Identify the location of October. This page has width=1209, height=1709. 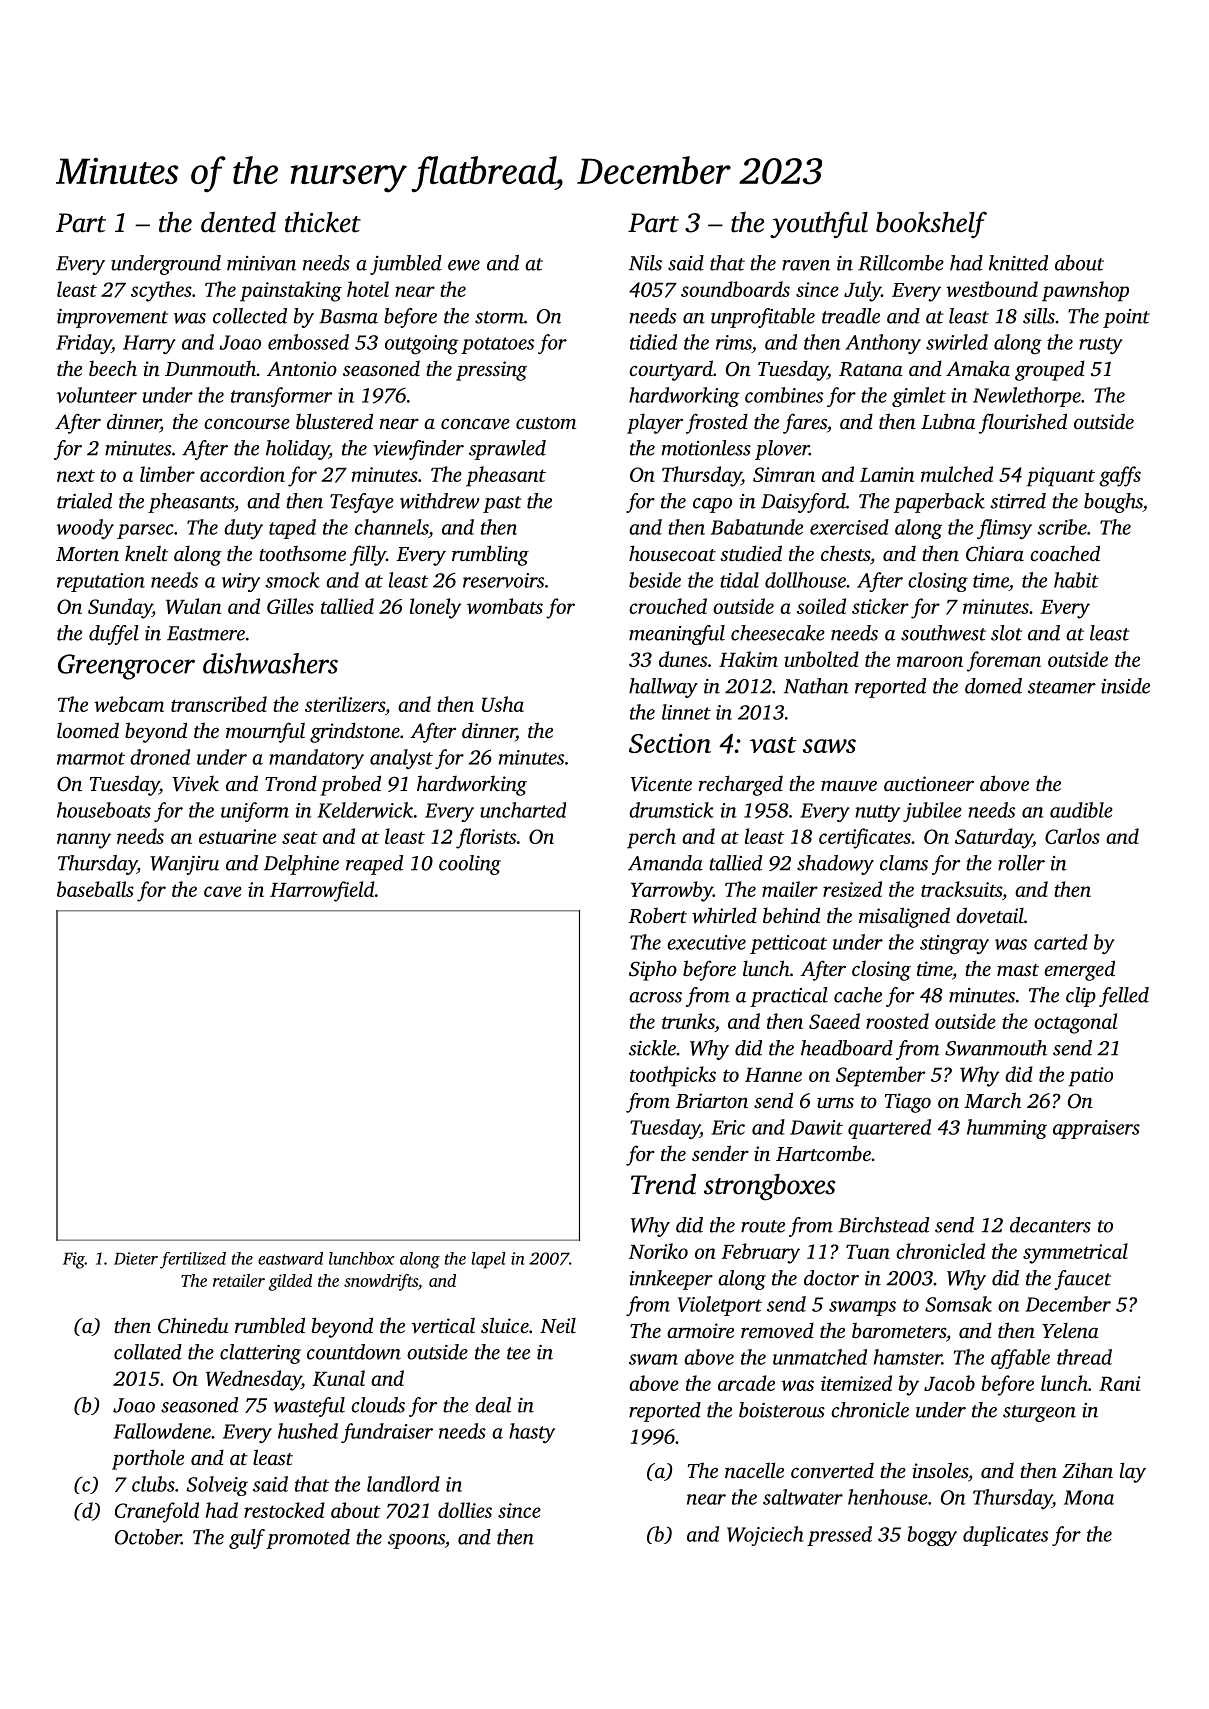
(148, 1537).
